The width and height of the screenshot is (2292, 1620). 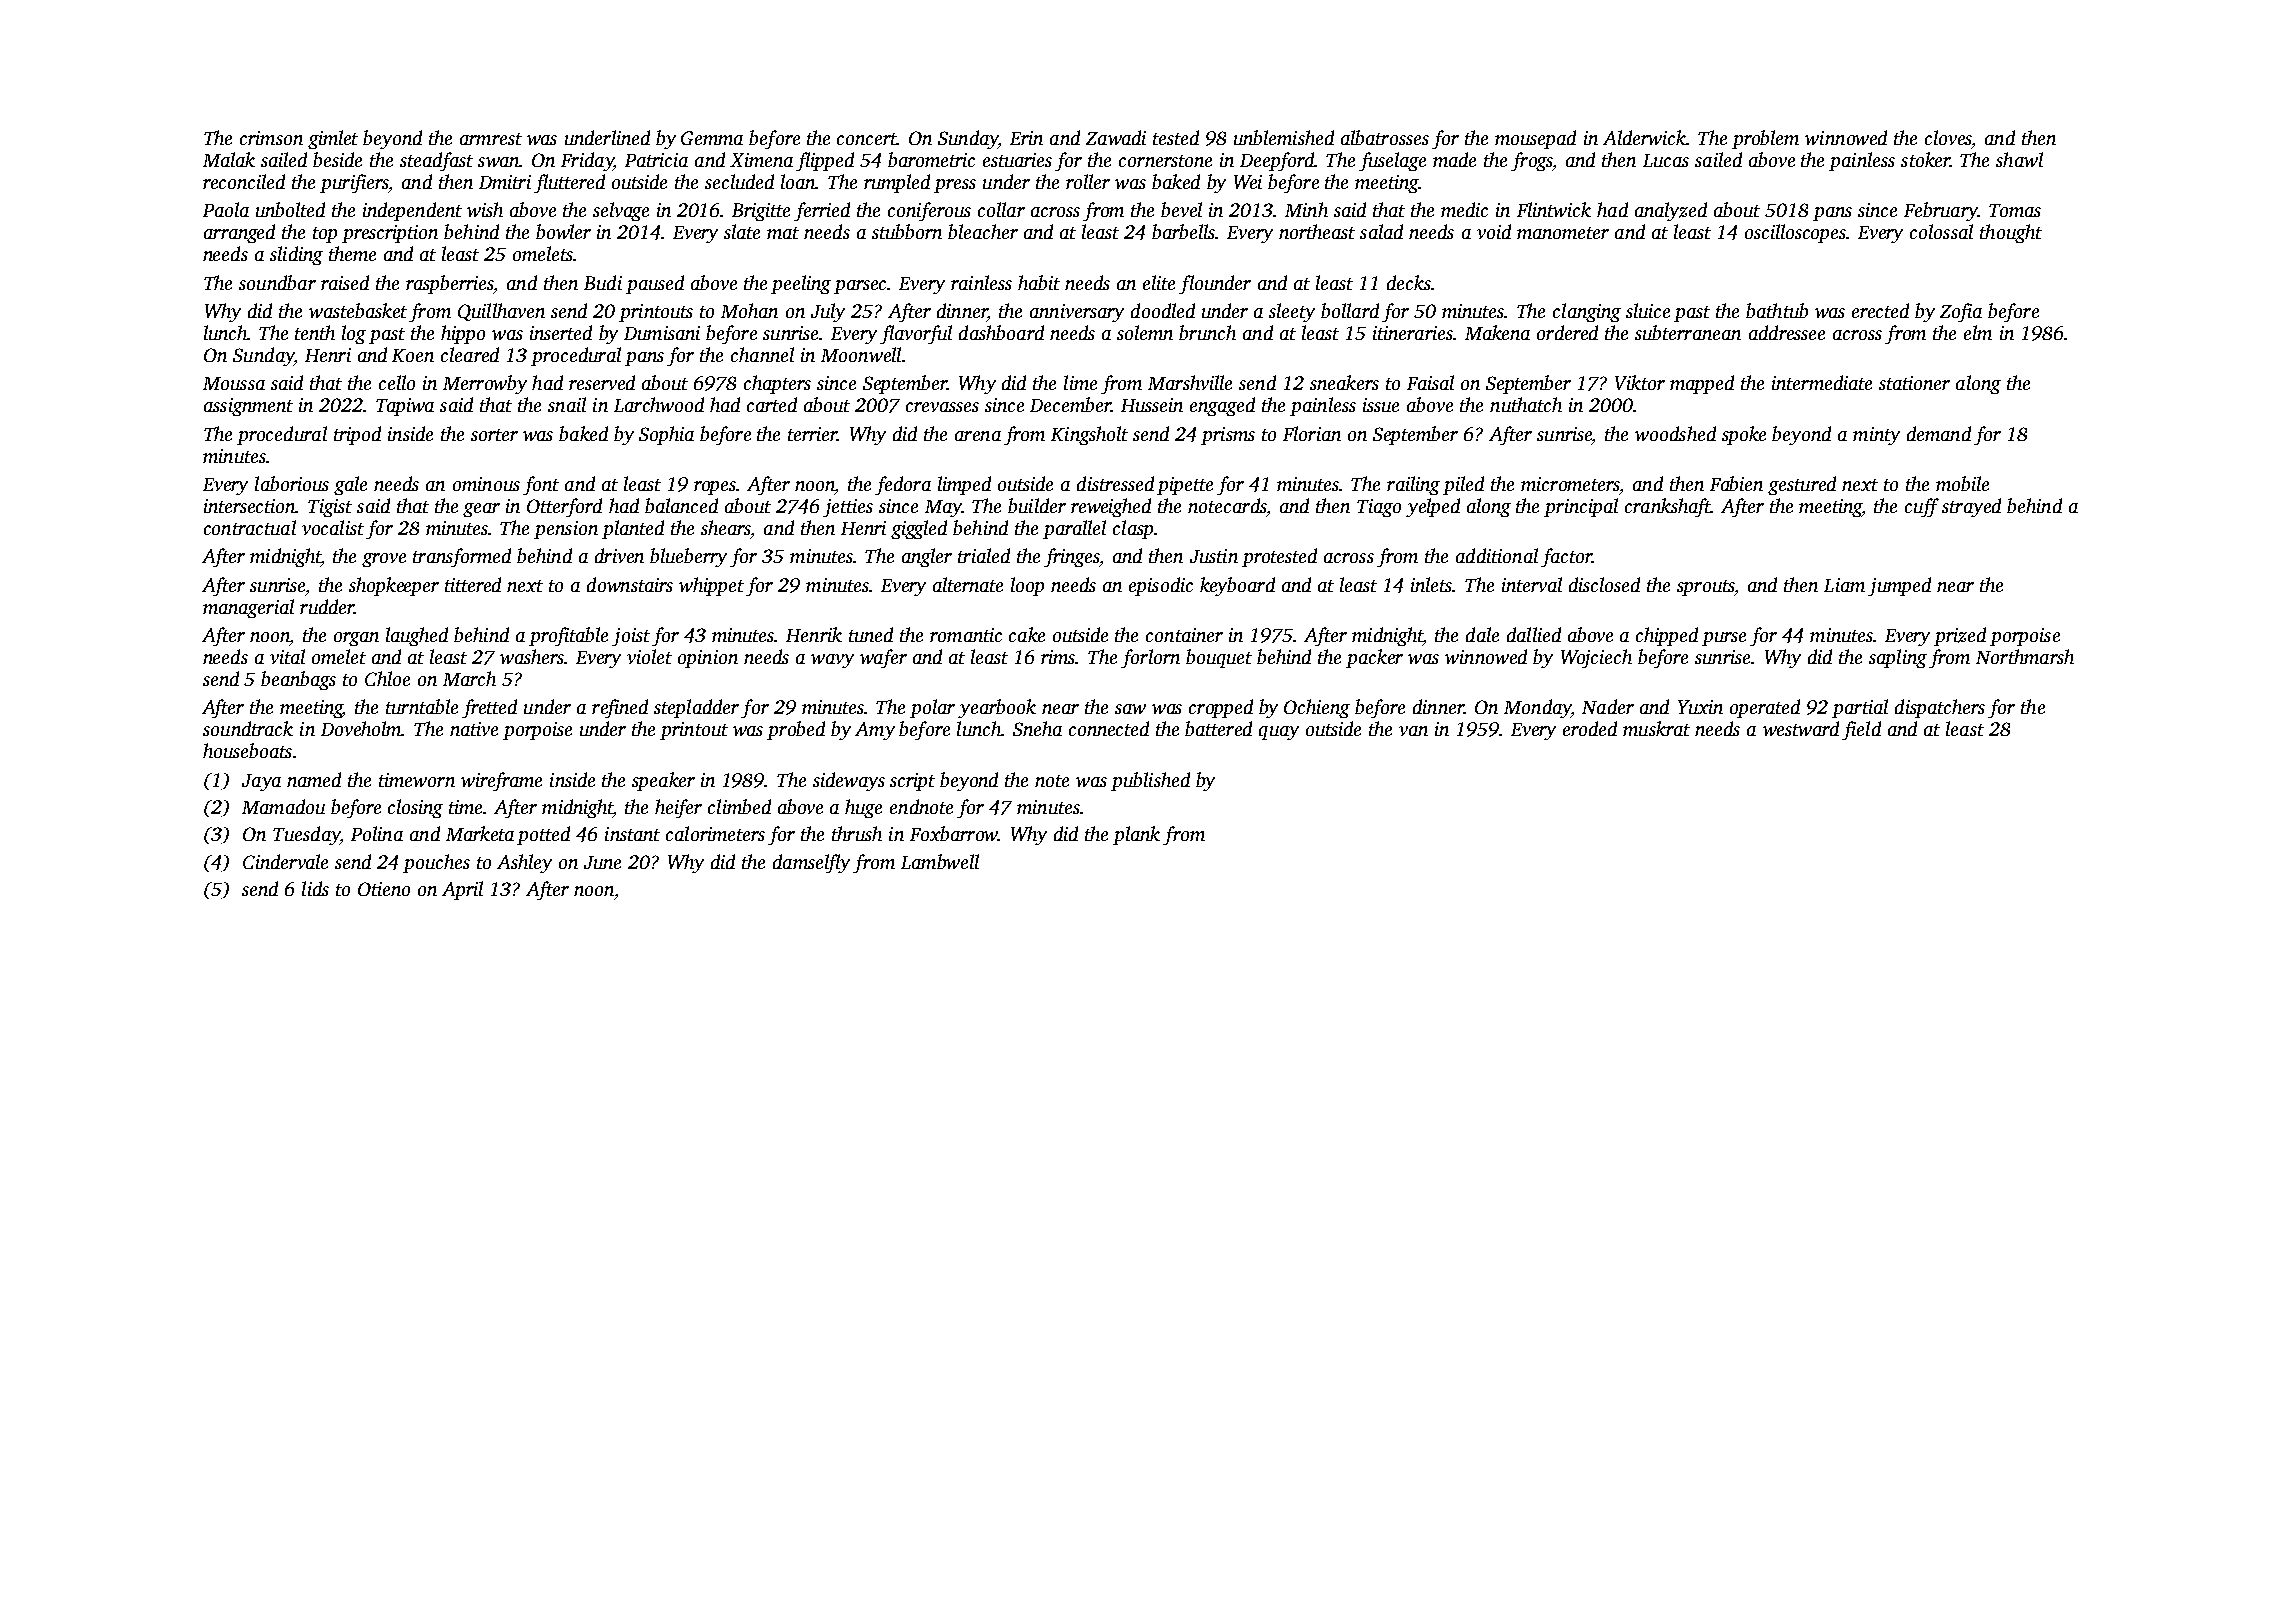 What do you see at coordinates (1535, 139) in the screenshot?
I see `mousepad` at bounding box center [1535, 139].
